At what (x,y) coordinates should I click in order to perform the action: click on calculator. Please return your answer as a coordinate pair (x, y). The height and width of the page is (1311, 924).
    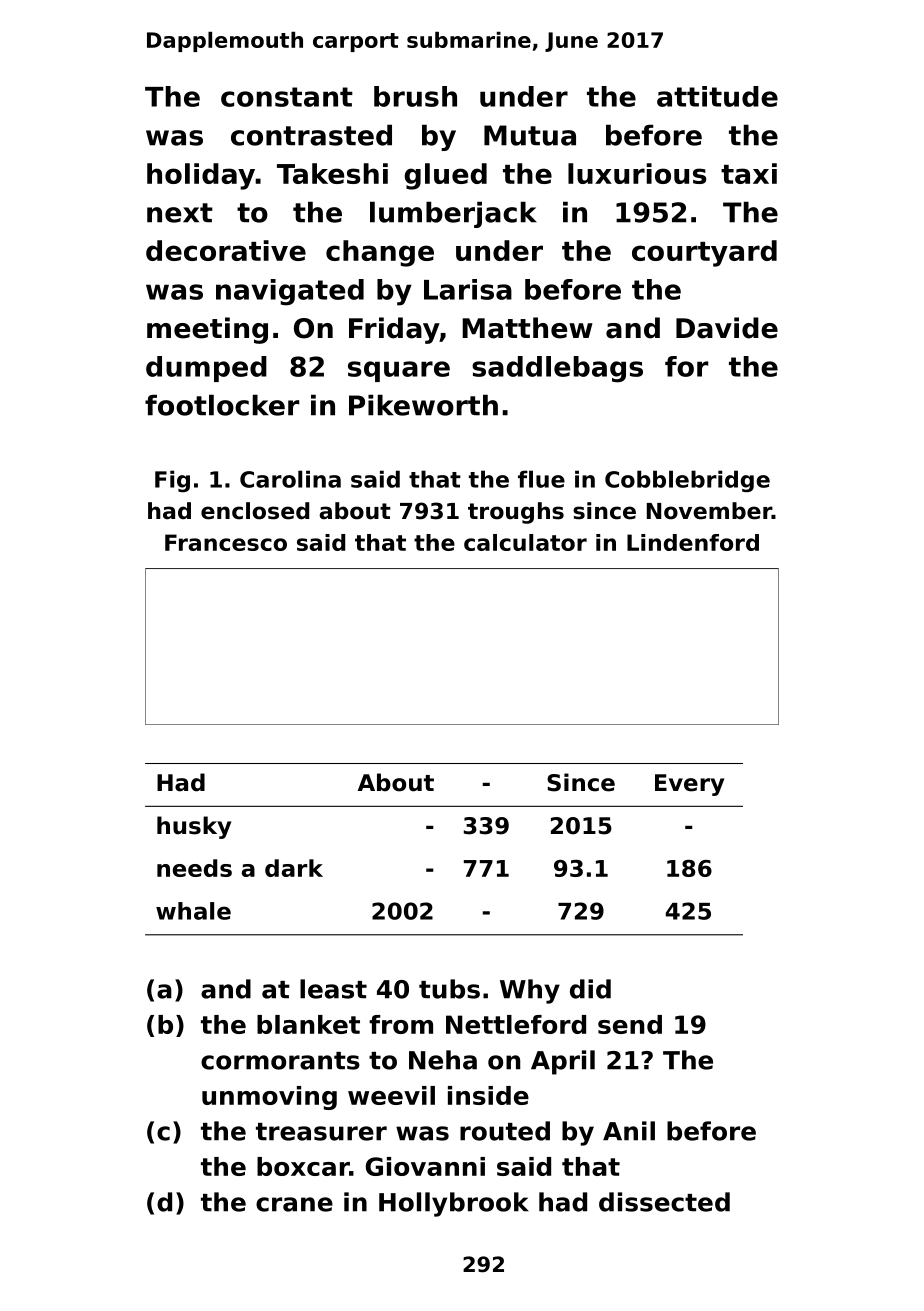
    Looking at the image, I should click on (525, 542).
